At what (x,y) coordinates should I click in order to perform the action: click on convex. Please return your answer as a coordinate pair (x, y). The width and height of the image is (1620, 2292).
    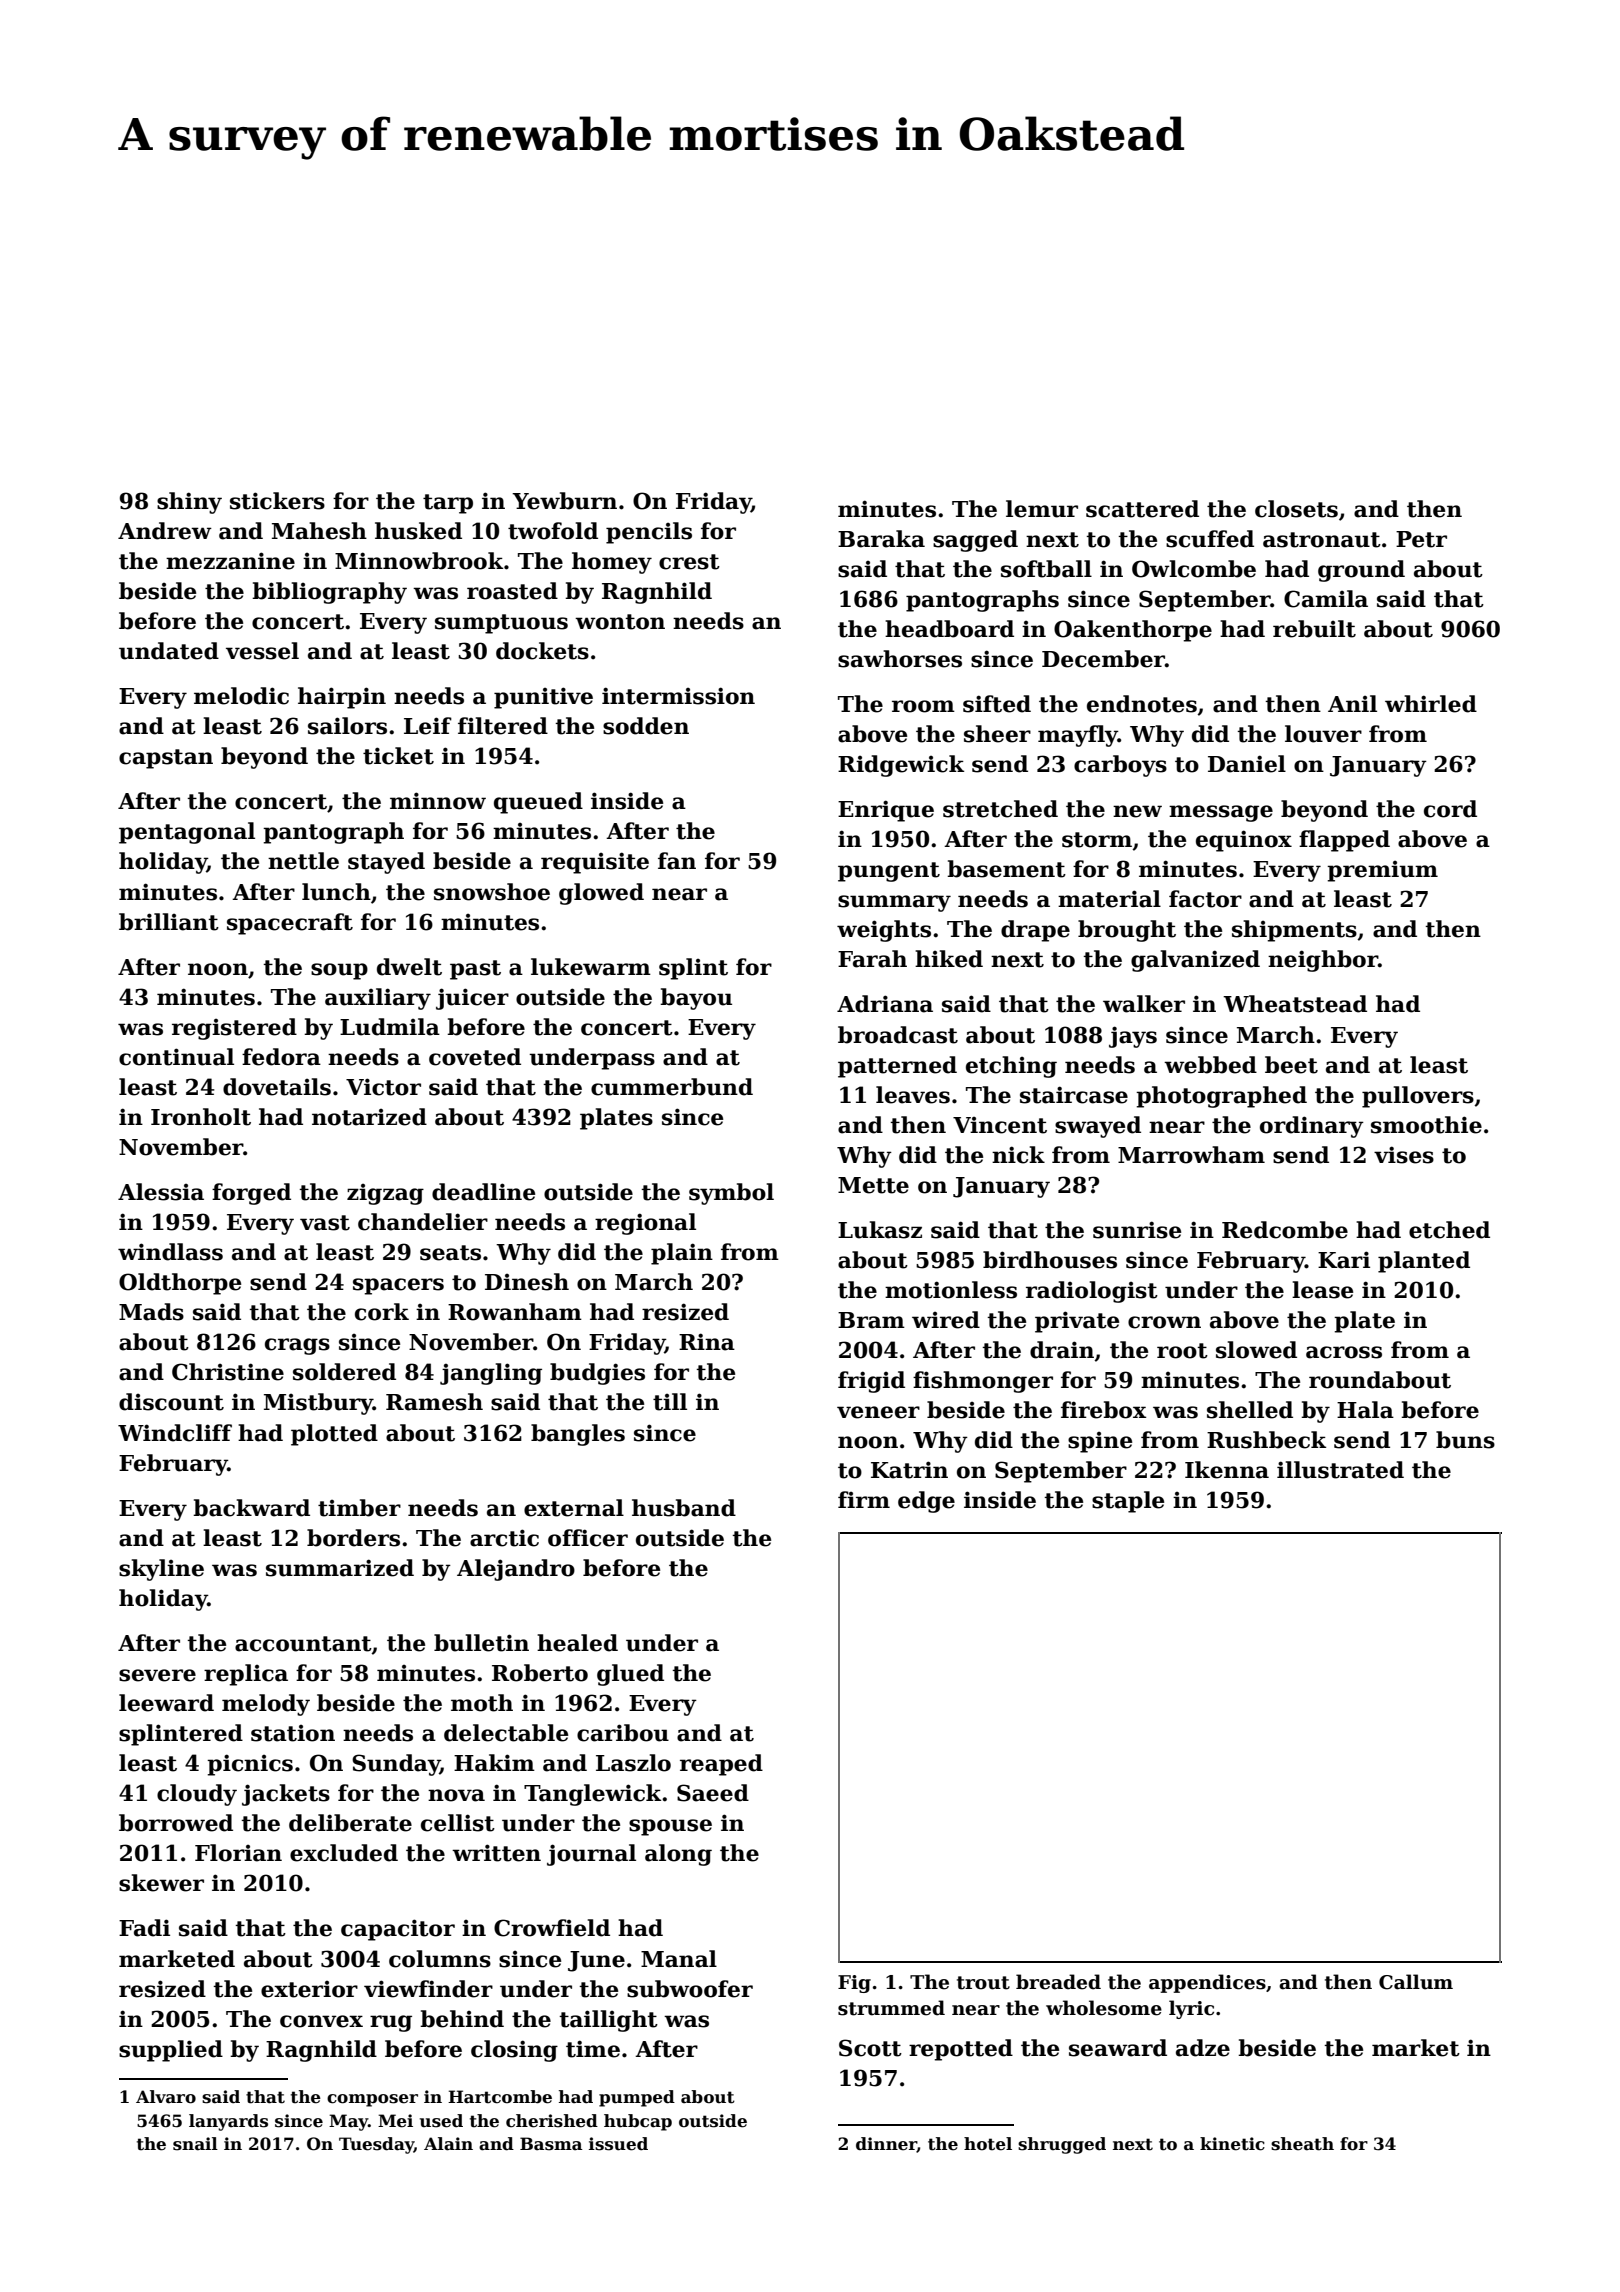
    Looking at the image, I should click on (321, 2021).
